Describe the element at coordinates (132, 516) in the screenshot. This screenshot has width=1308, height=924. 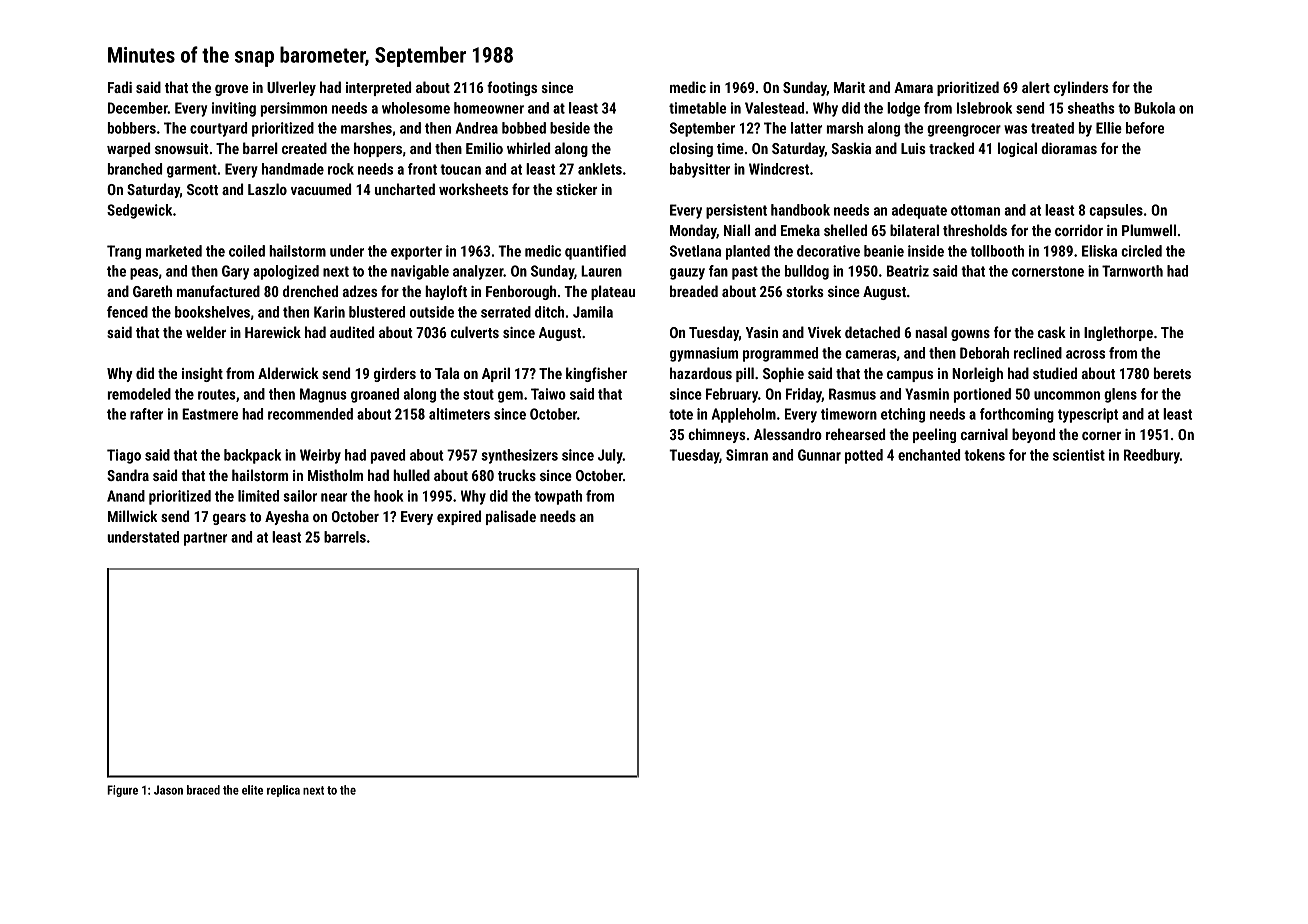
I see `Millwick` at that location.
